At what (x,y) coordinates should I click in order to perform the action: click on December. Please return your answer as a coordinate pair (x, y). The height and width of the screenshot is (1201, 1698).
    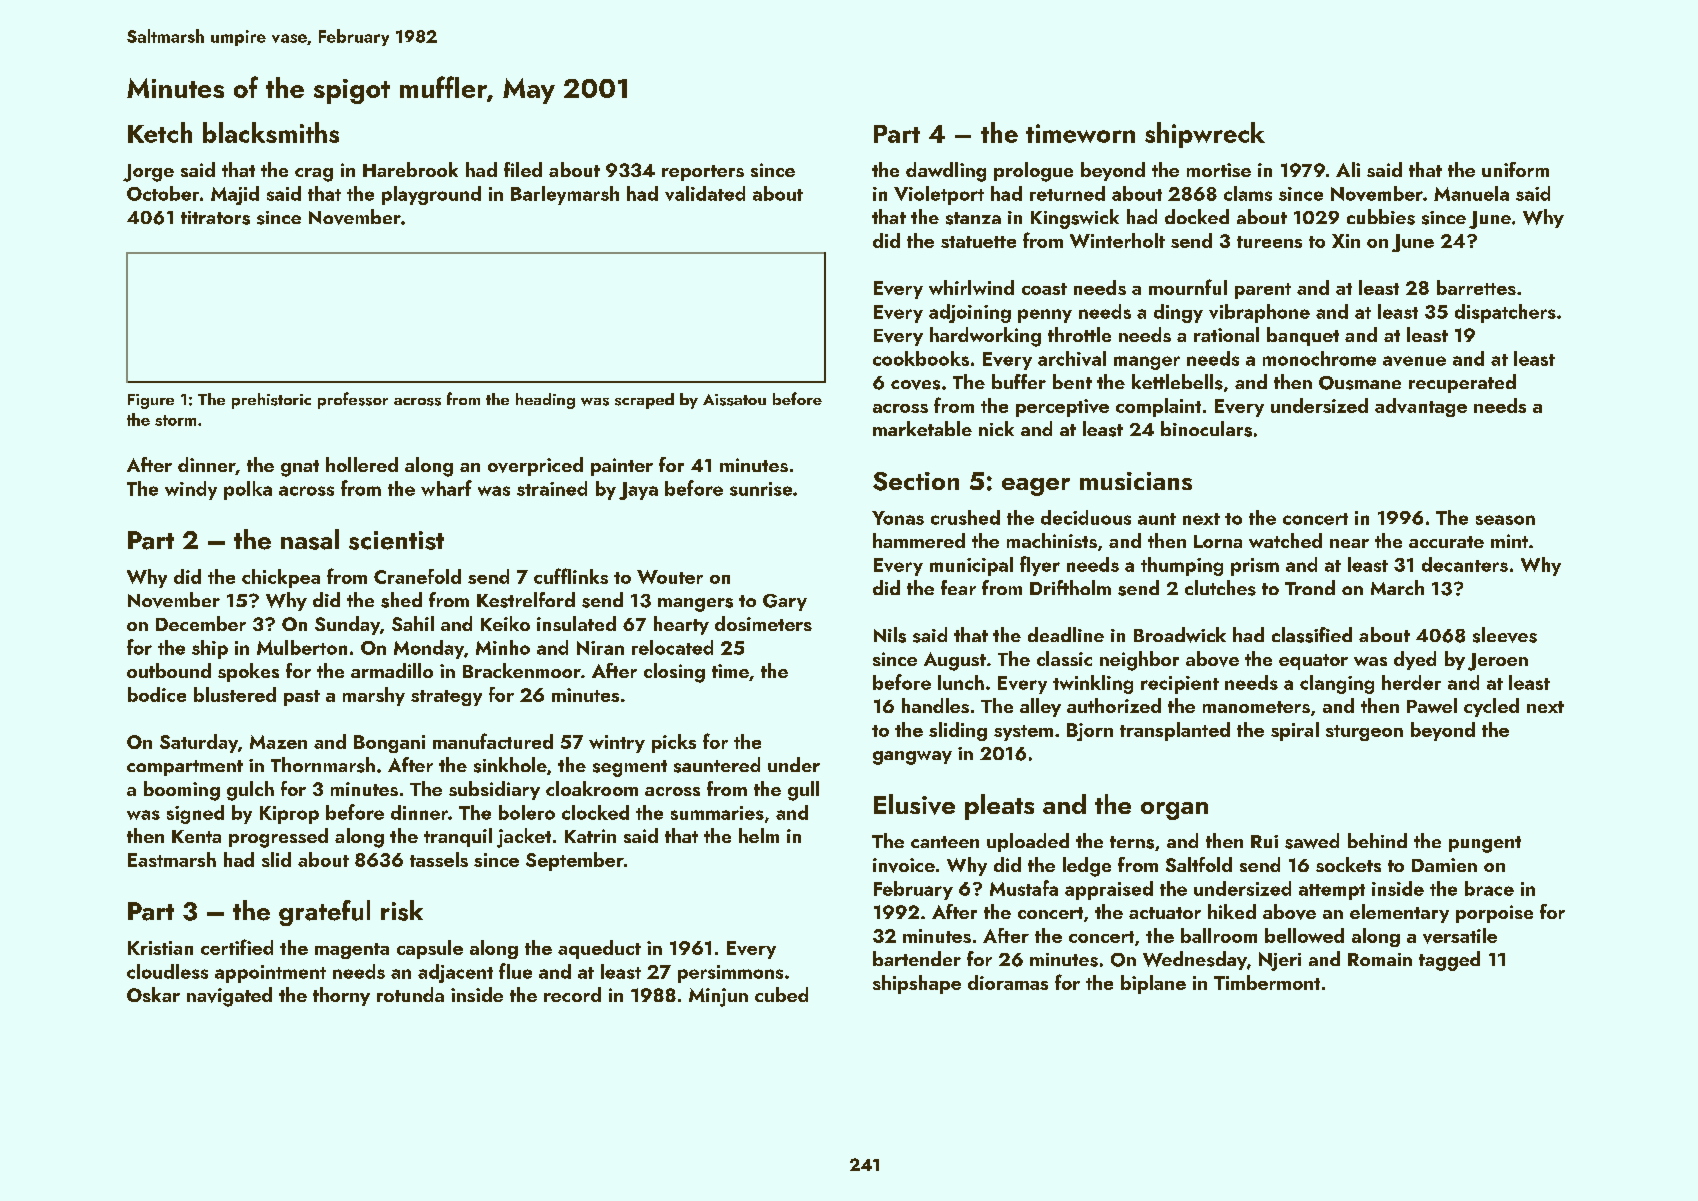
    Looking at the image, I should click on (201, 623).
